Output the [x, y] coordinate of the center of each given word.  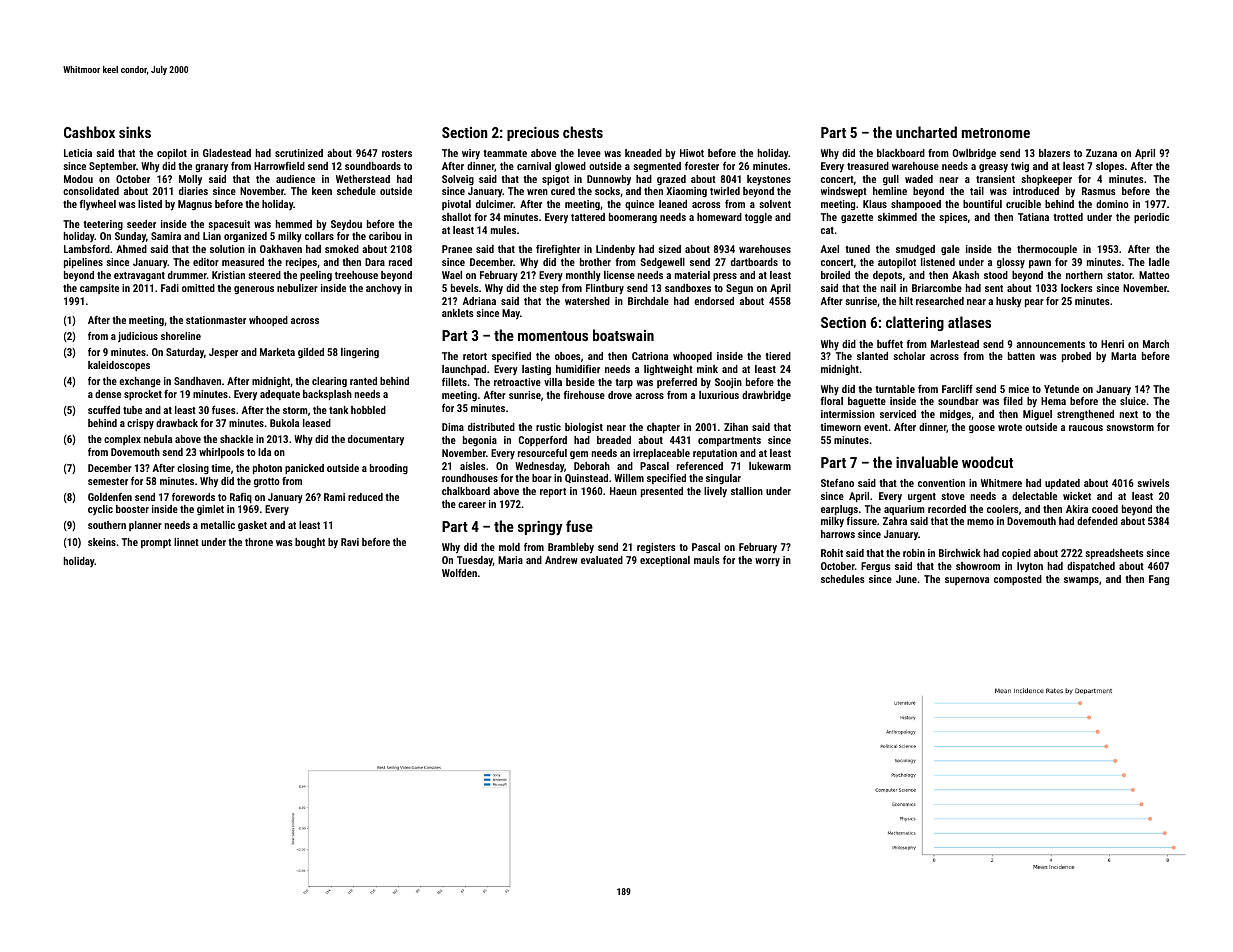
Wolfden [459, 573]
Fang [1159, 580]
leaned [673, 204]
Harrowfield [279, 166]
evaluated [602, 560]
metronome [996, 133]
